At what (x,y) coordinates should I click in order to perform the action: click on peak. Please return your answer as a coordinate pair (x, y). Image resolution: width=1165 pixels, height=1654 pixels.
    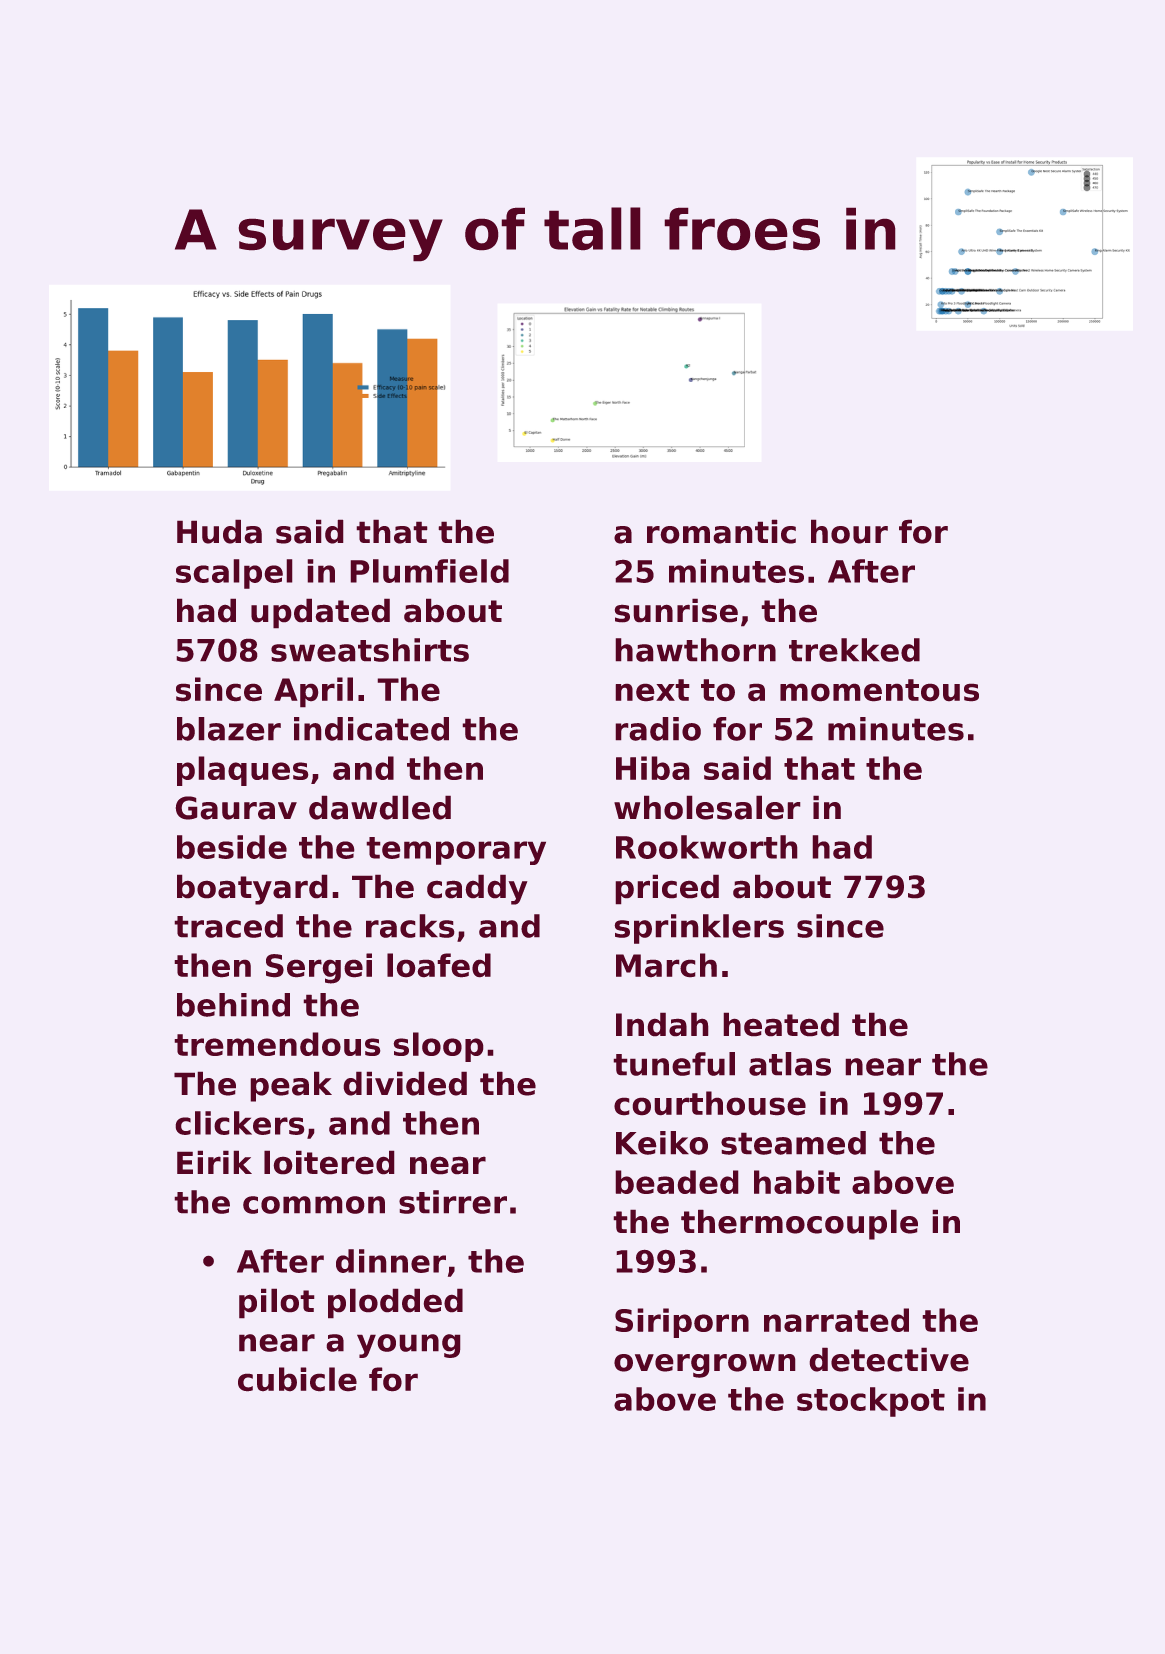
    Looking at the image, I should click on (291, 1086).
